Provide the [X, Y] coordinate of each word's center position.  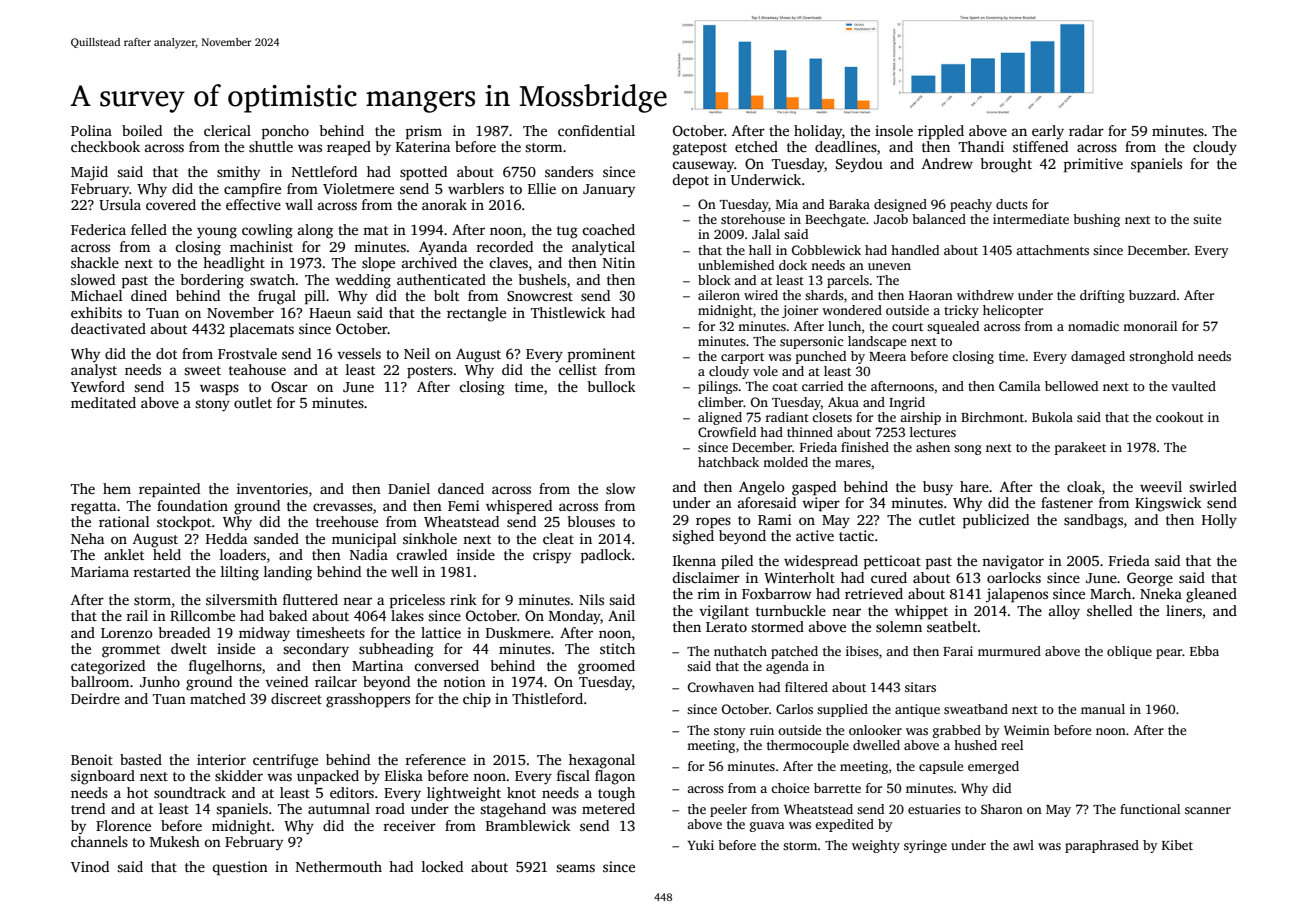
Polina [91, 130]
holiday [818, 132]
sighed [693, 537]
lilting [240, 573]
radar [1086, 130]
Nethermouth [339, 866]
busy [938, 488]
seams [575, 868]
